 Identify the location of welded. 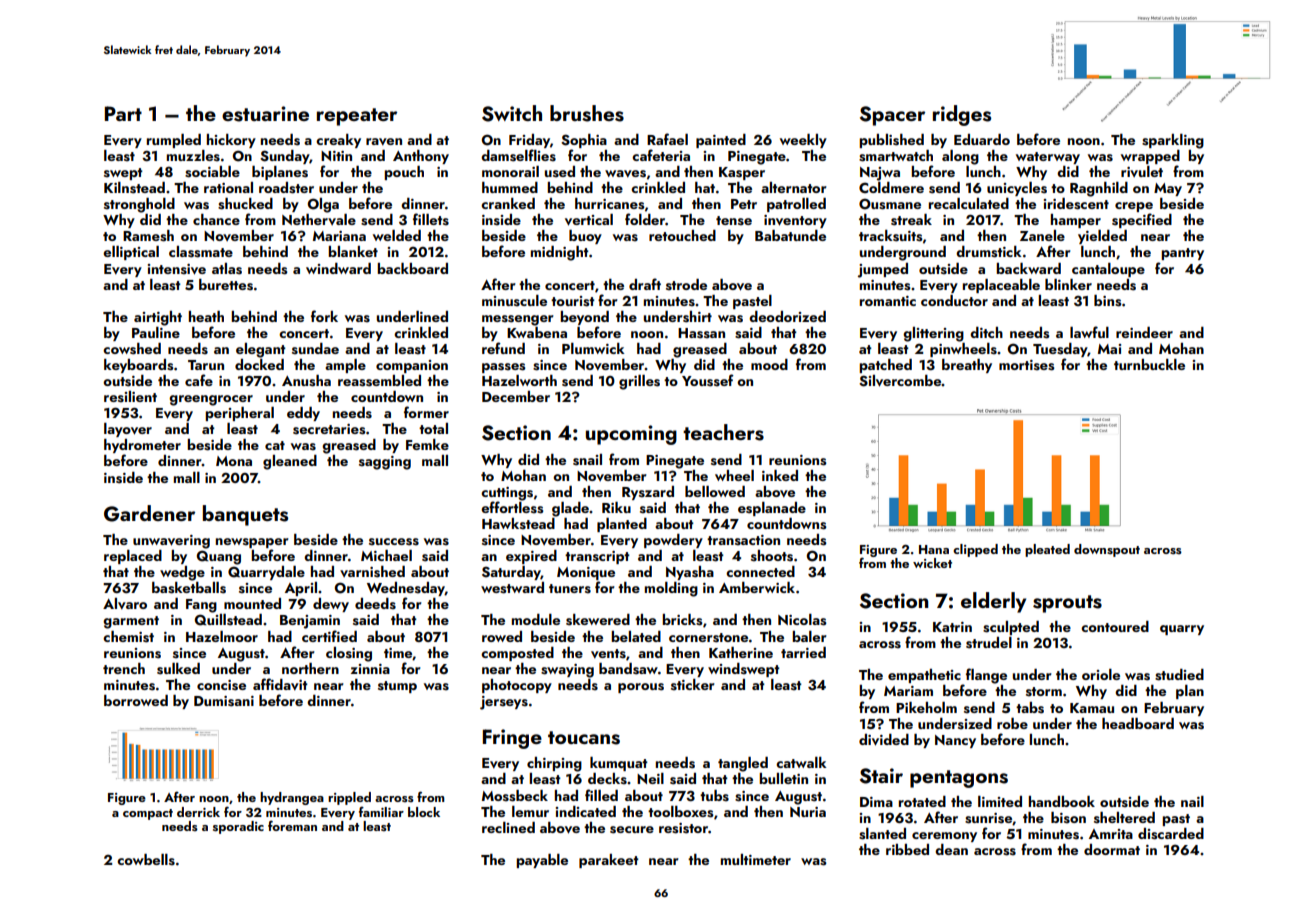
(397, 235).
